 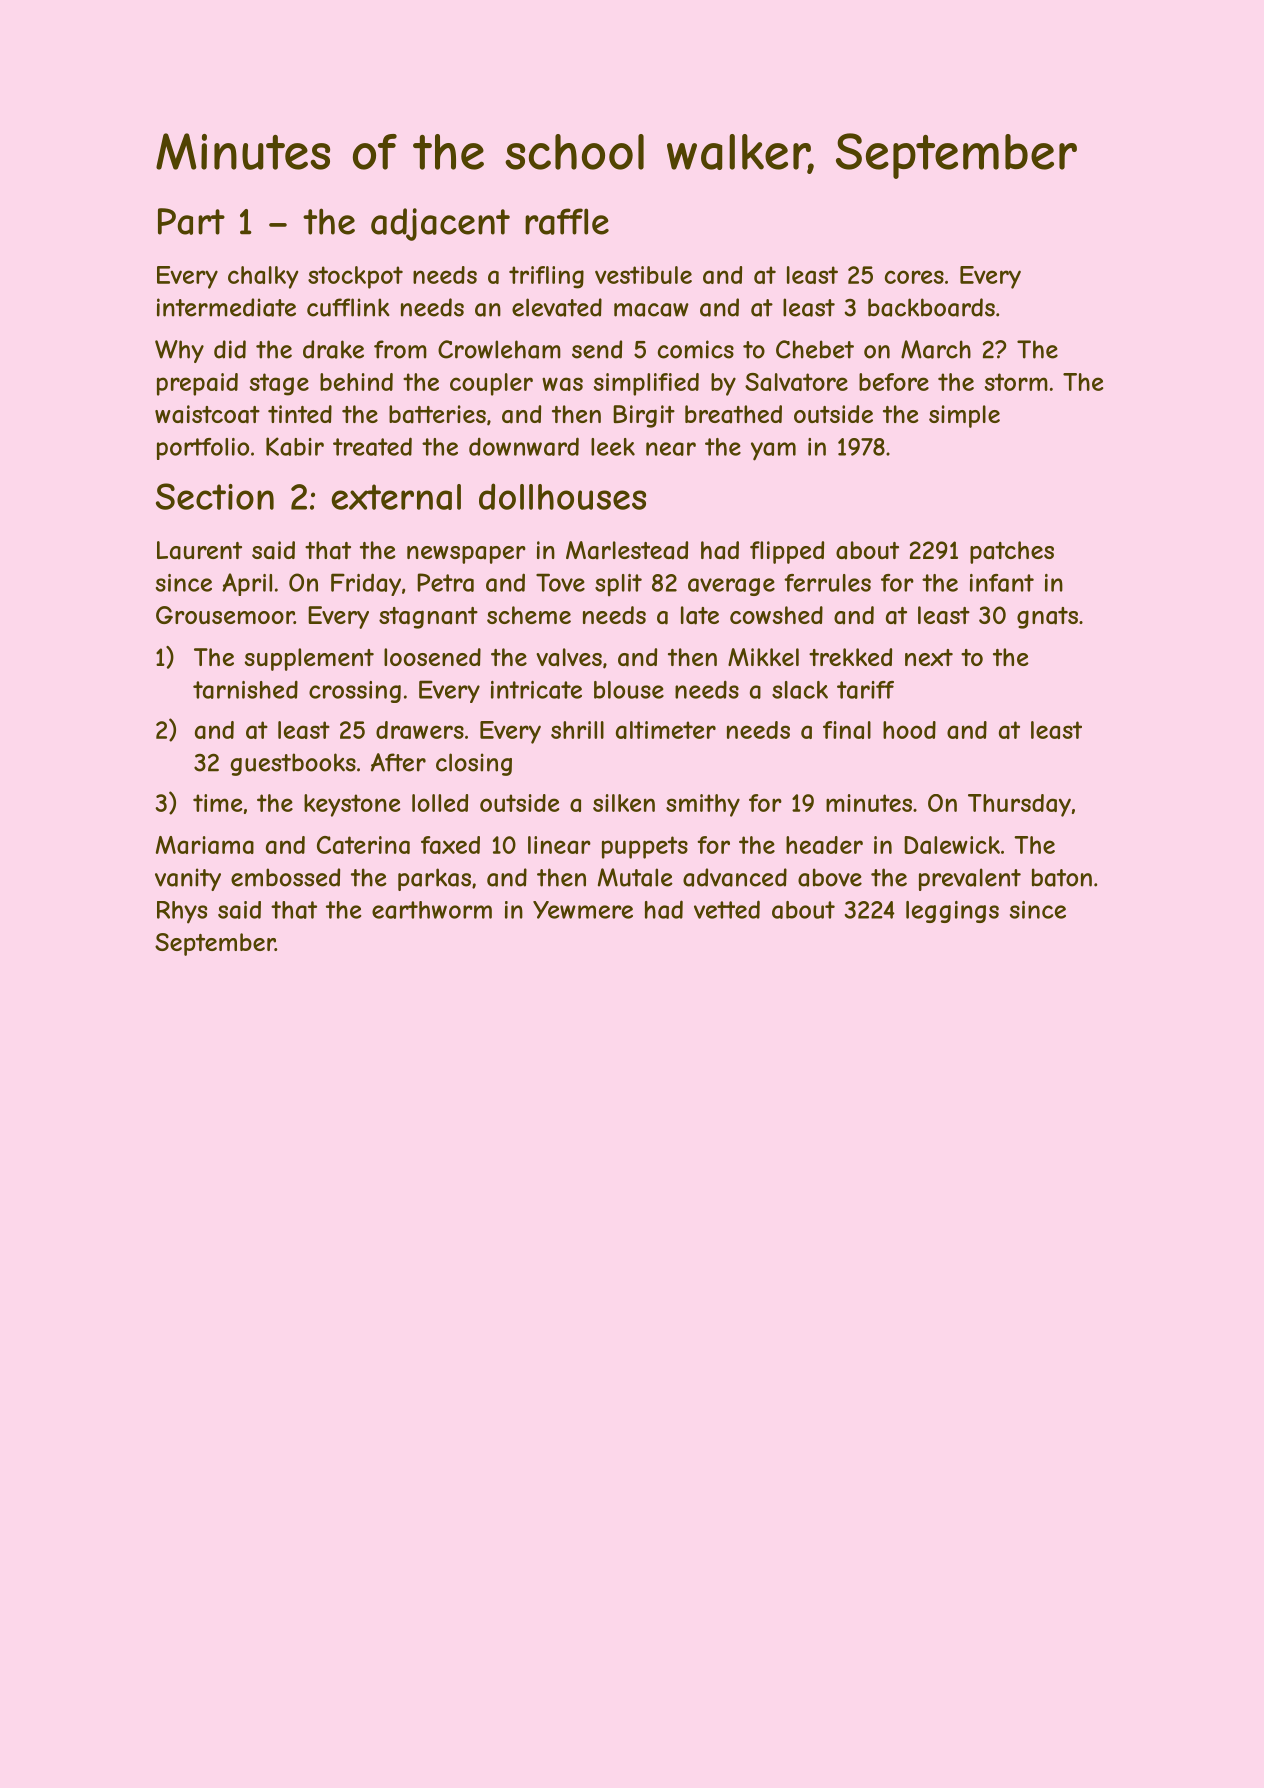 What do you see at coordinates (629, 690) in the screenshot?
I see `blouse` at bounding box center [629, 690].
